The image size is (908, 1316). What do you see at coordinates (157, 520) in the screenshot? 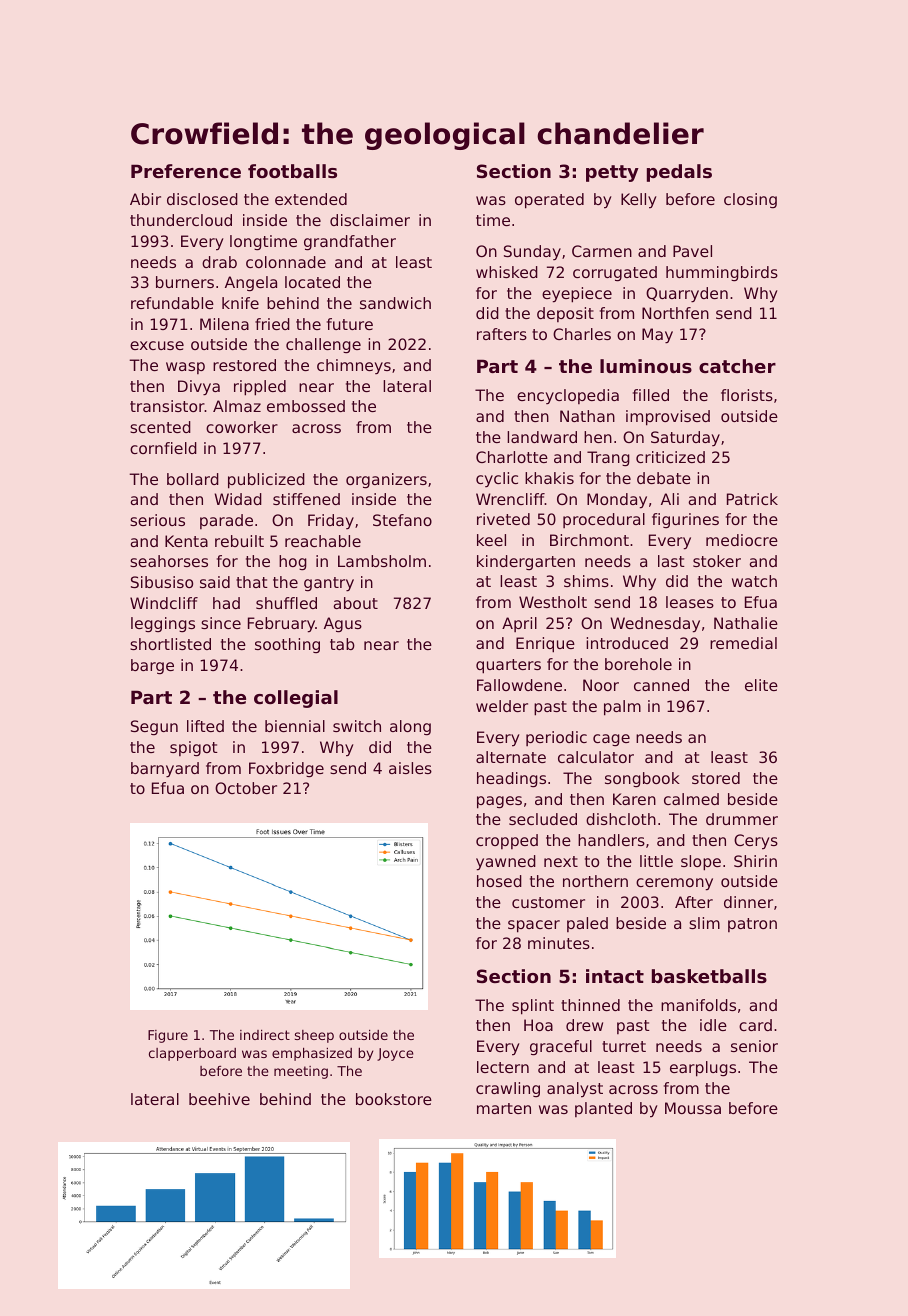
I see `serious` at bounding box center [157, 520].
